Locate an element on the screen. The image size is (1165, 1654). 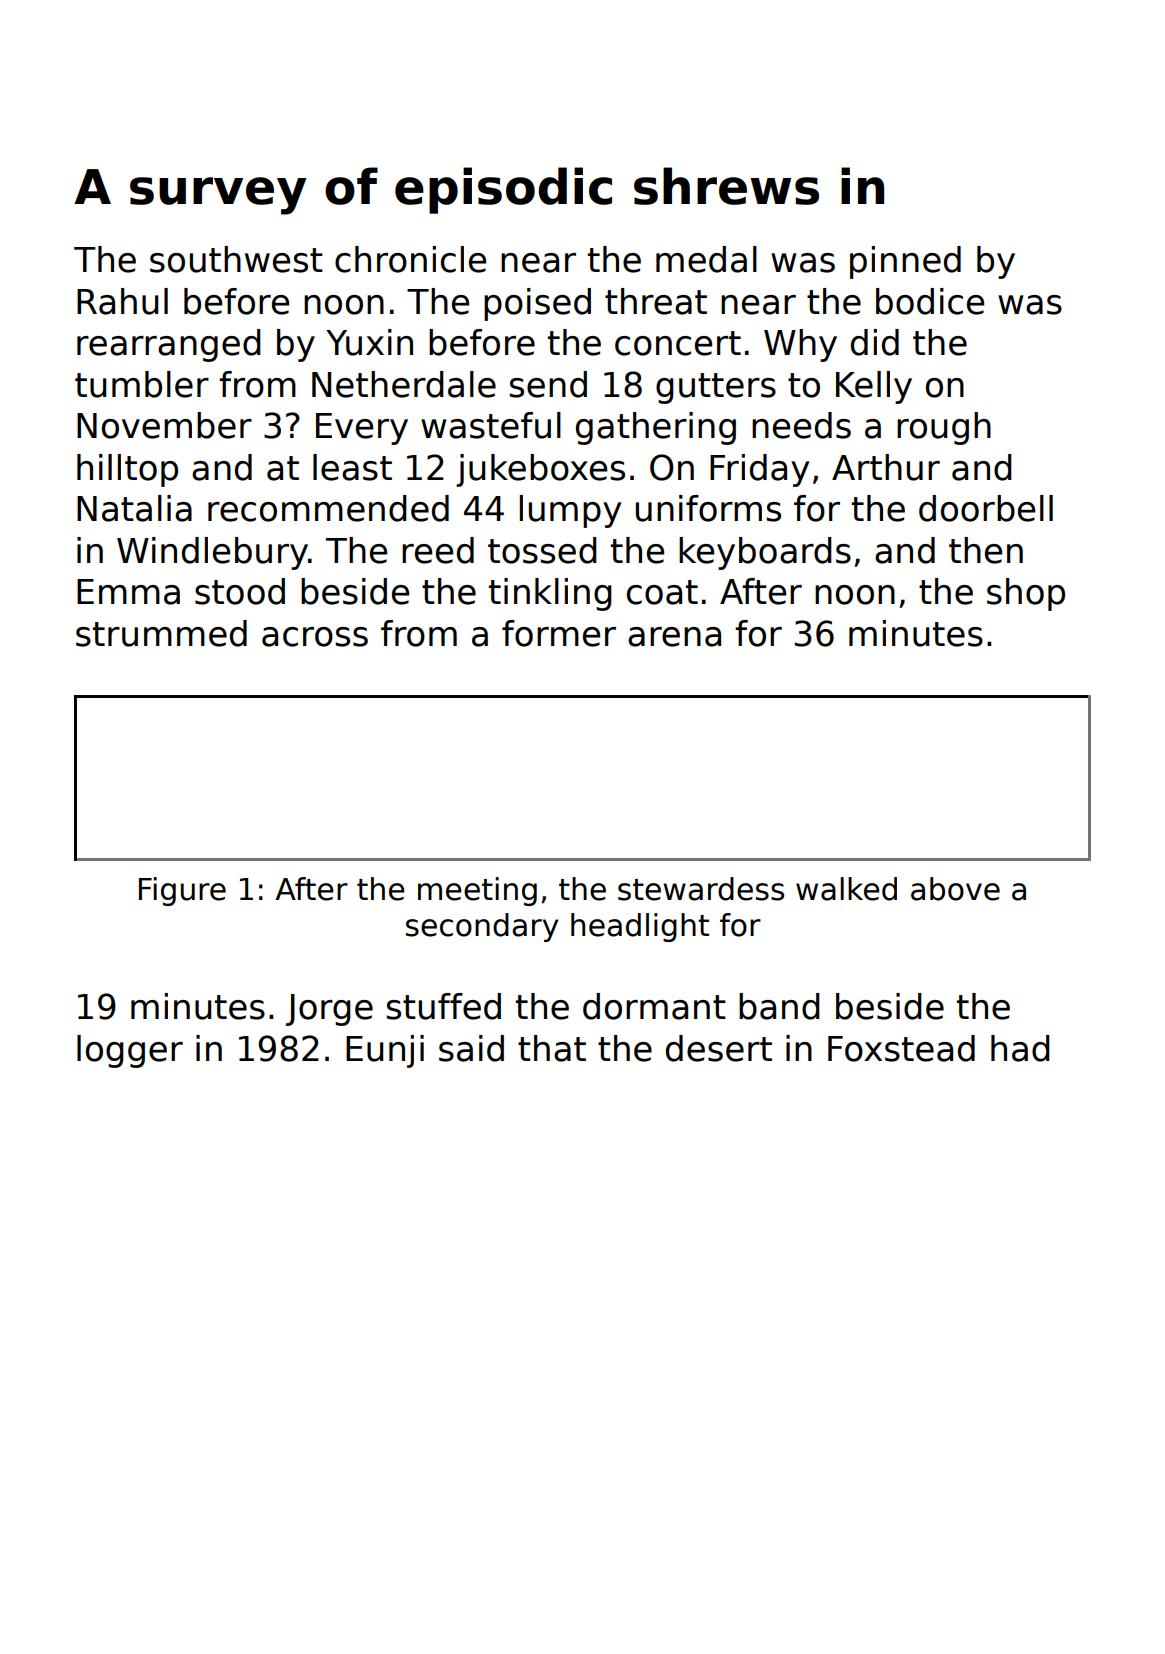
strummed is located at coordinates (161, 633).
